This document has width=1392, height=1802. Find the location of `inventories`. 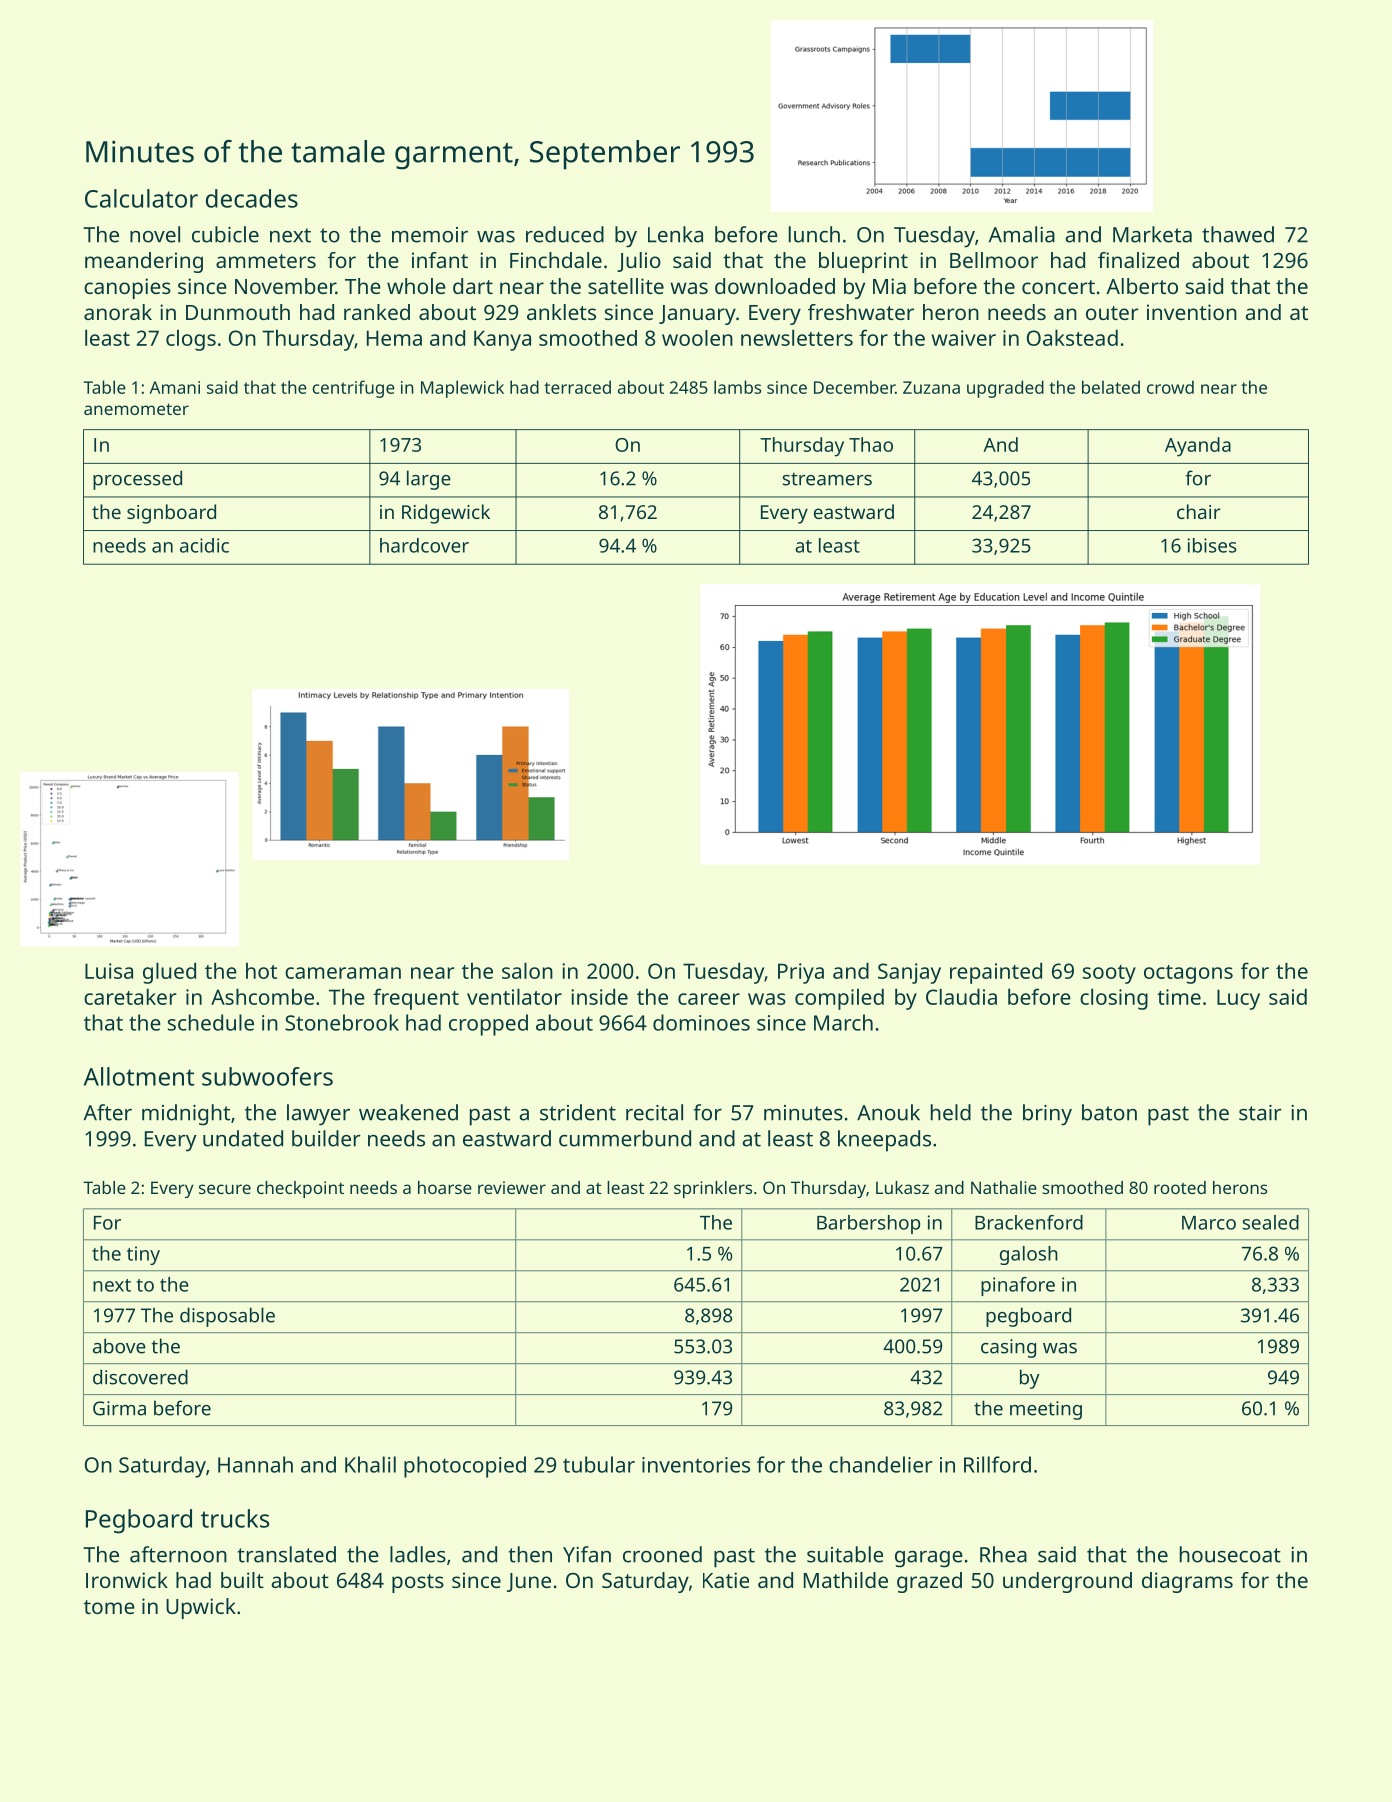

inventories is located at coordinates (696, 1465).
